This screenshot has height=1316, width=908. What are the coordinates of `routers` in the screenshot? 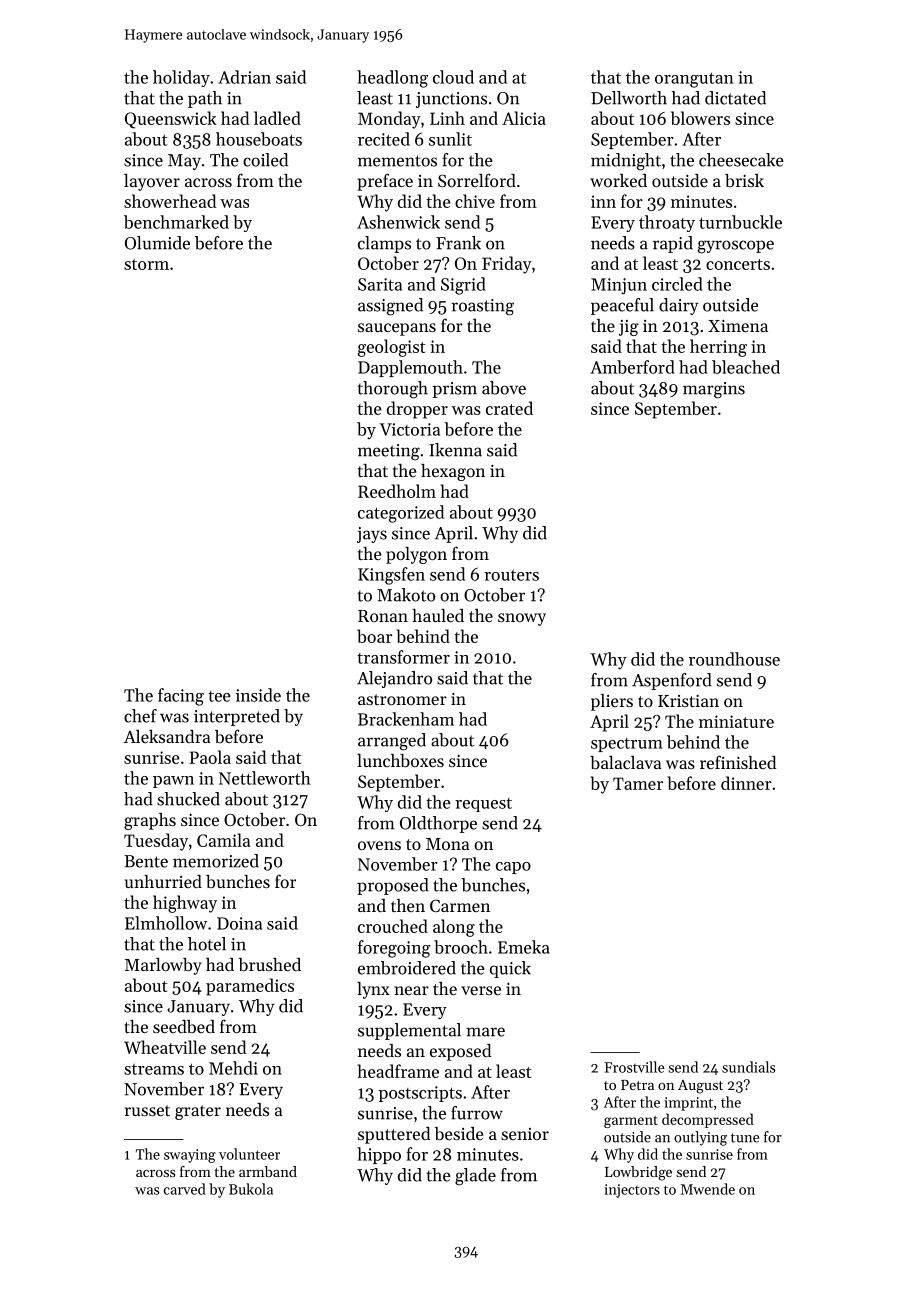 It's located at (511, 575).
